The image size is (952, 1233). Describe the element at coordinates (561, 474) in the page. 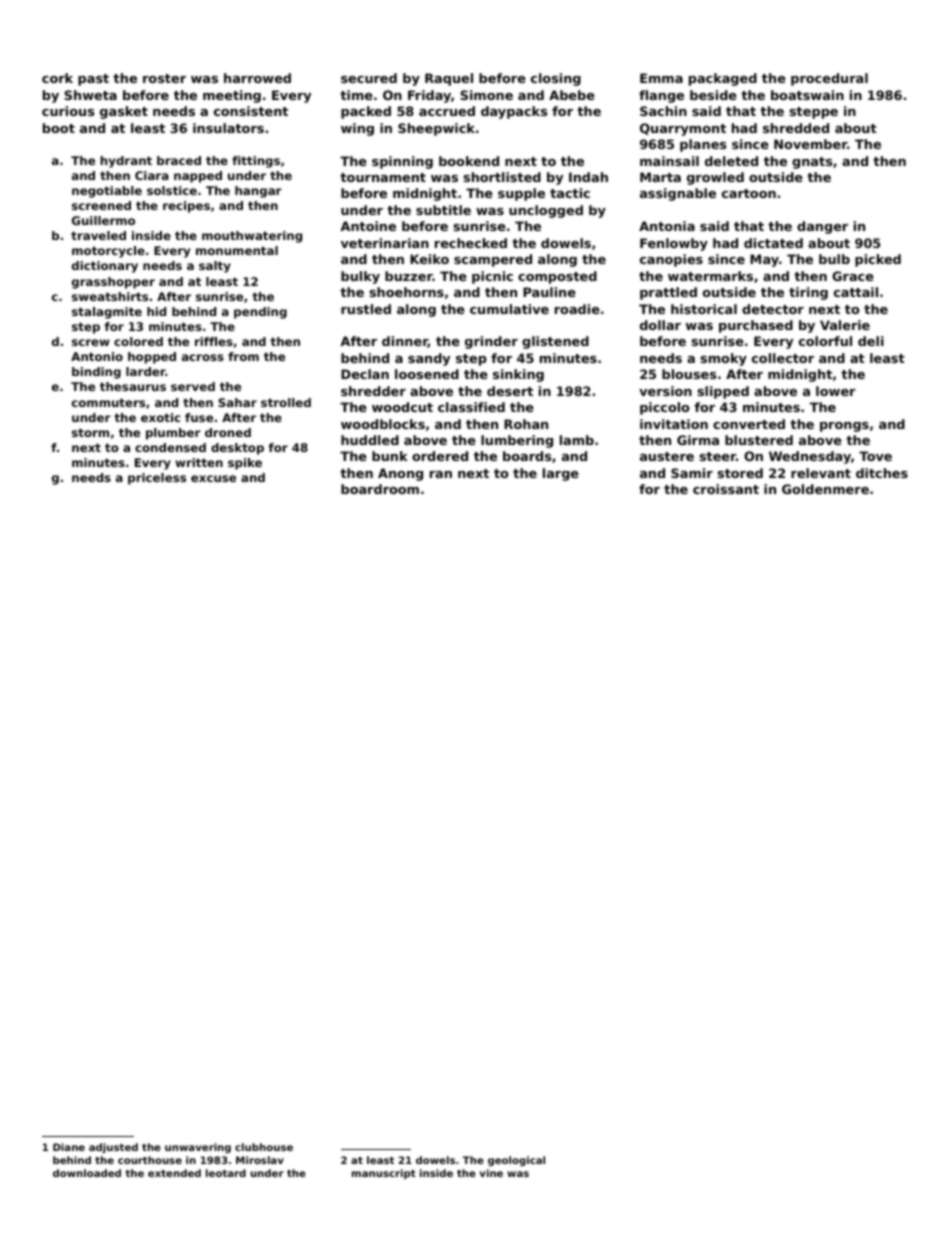

I see `large` at that location.
